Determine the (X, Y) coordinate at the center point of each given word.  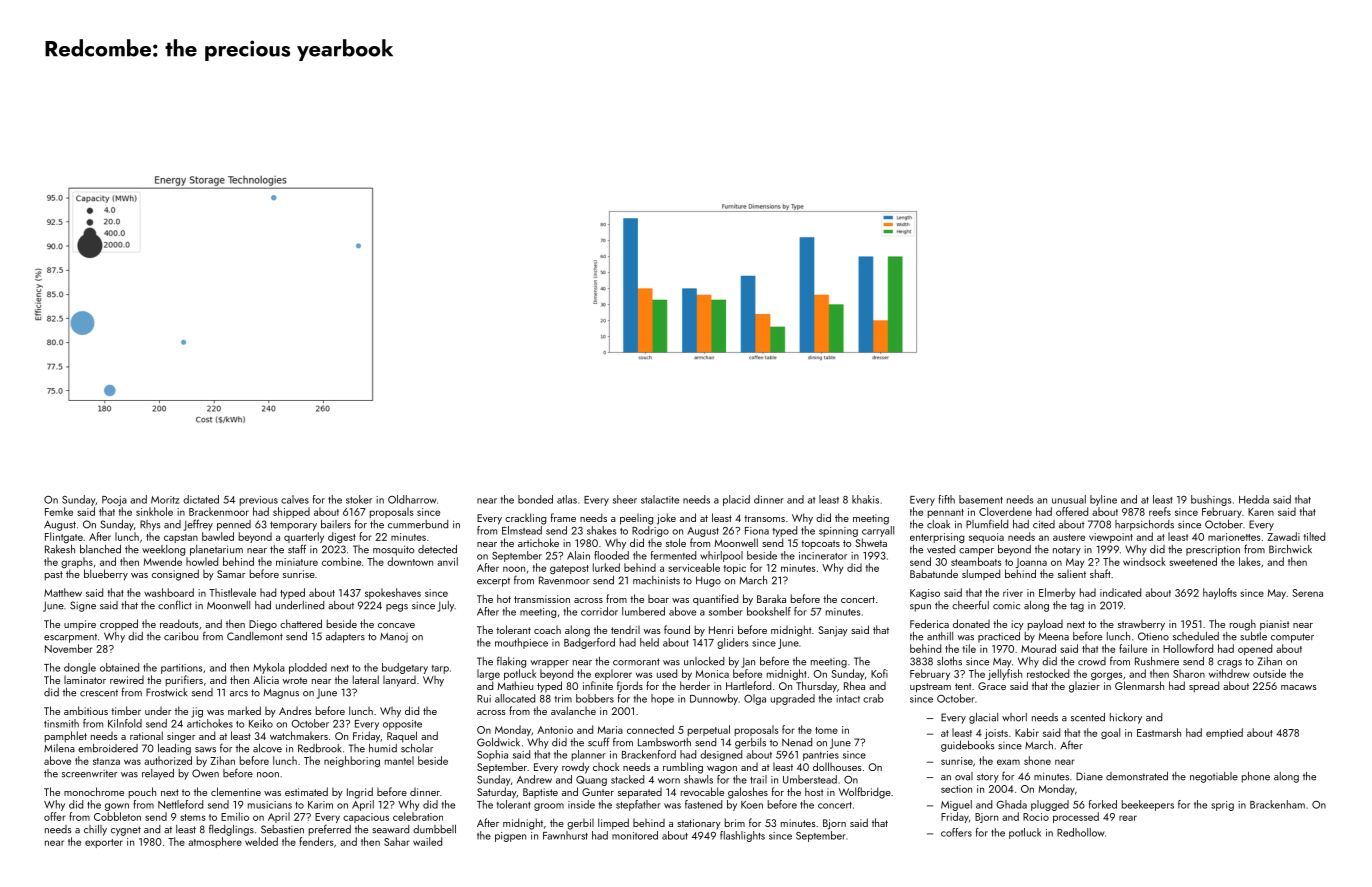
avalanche (573, 710)
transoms (764, 518)
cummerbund (418, 524)
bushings (1211, 500)
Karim (320, 805)
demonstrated (1137, 776)
